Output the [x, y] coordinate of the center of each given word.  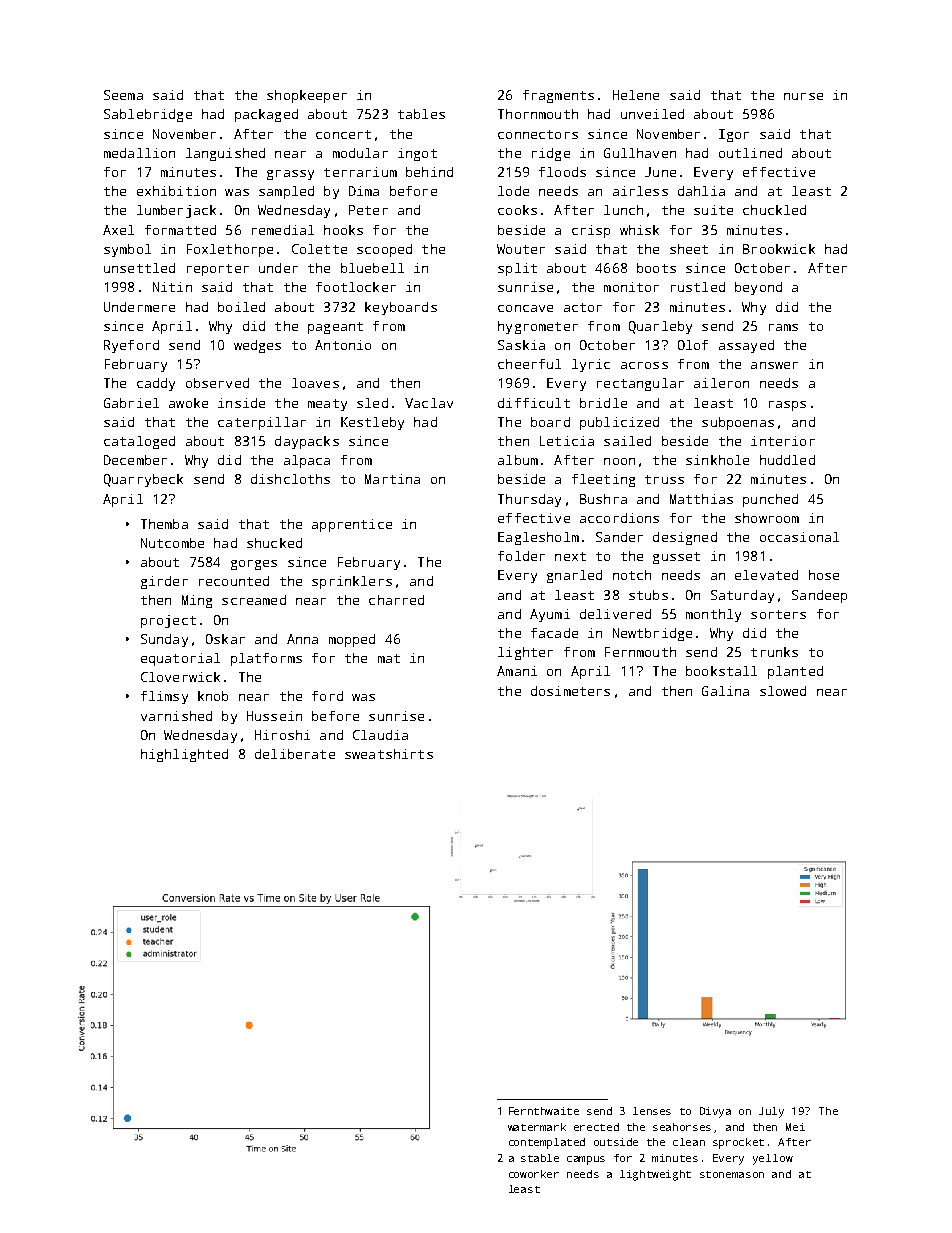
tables [421, 114]
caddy [156, 384]
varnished [176, 716]
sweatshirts [389, 754]
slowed [783, 691]
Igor [734, 135]
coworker [534, 1174]
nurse [803, 96]
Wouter [521, 249]
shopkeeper [307, 96]
